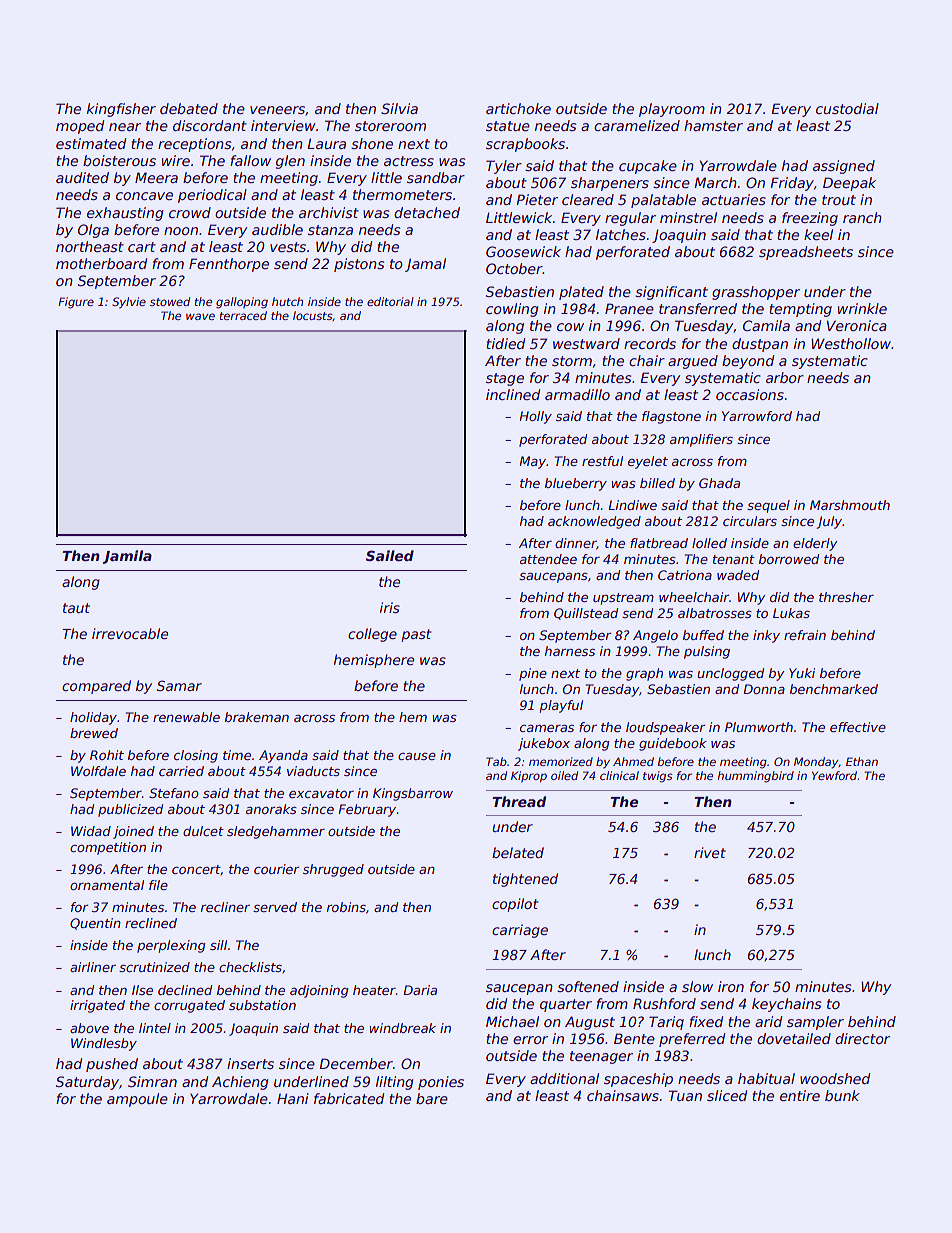 This screenshot has width=952, height=1233. What do you see at coordinates (416, 635) in the screenshot?
I see `past` at bounding box center [416, 635].
